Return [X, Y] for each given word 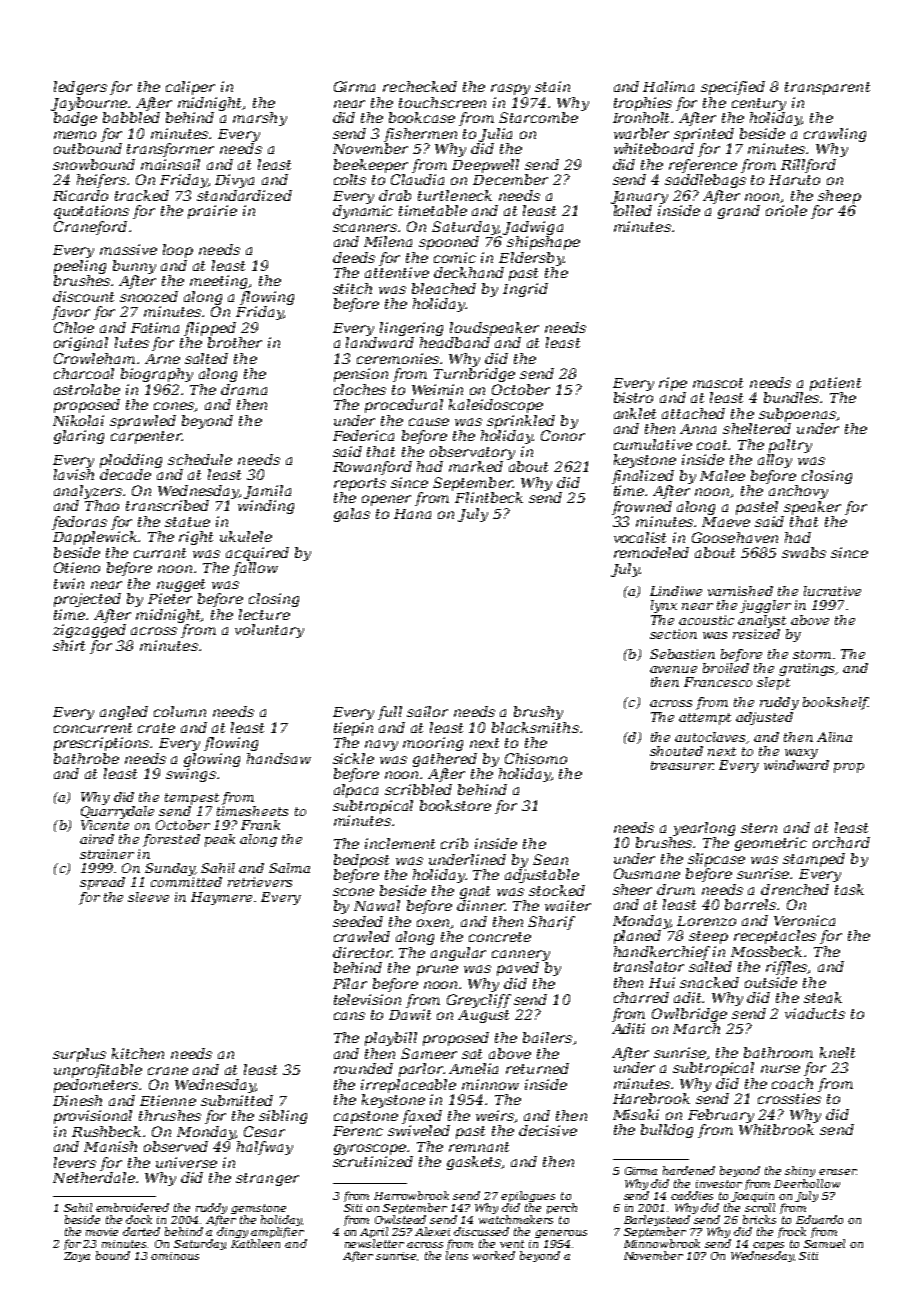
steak [823, 997]
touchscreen [442, 102]
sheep [839, 197]
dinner [481, 905]
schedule [200, 459]
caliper [190, 88]
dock [139, 1219]
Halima [668, 86]
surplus [79, 1055]
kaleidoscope [496, 406]
